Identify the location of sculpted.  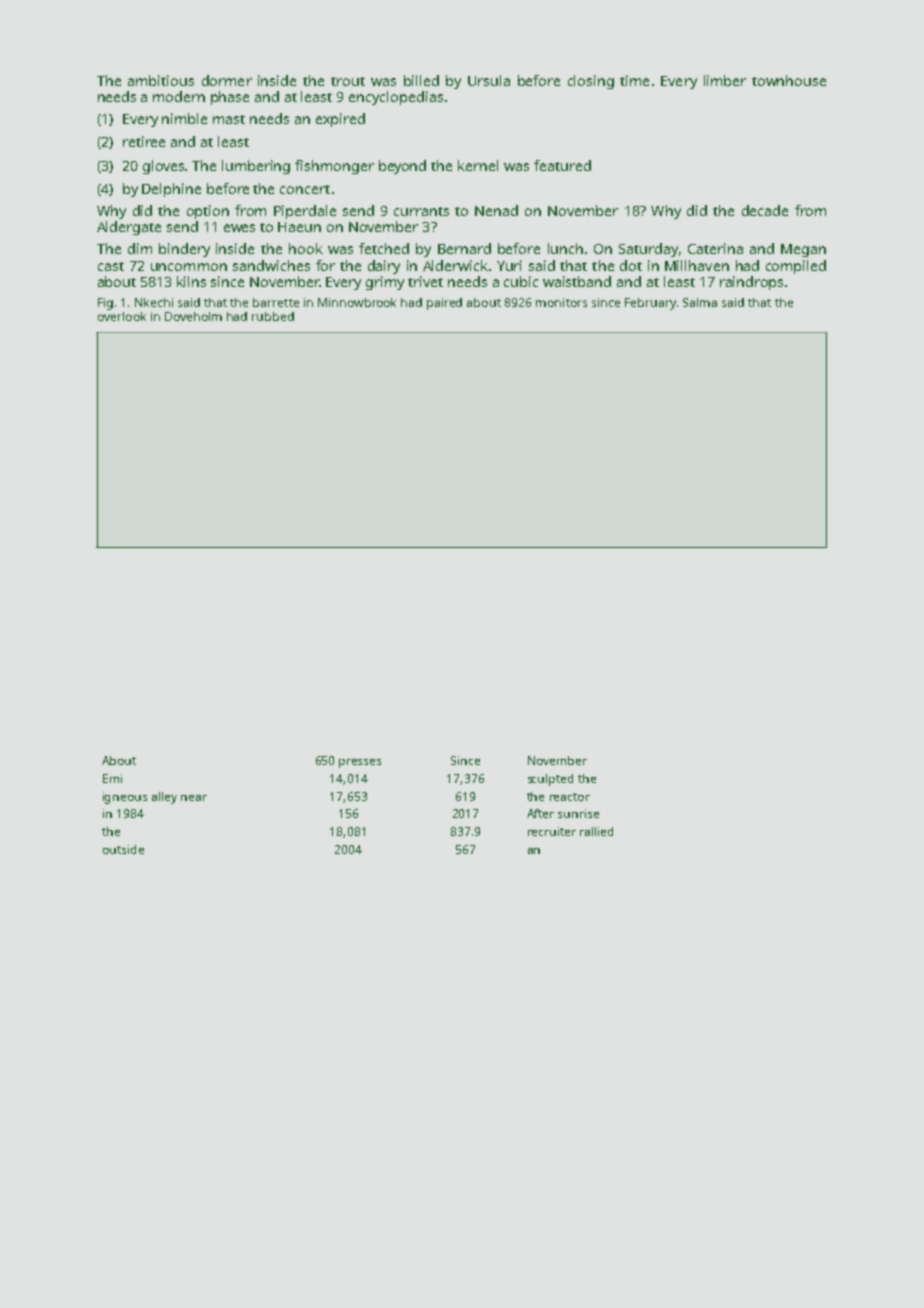
(550, 780).
